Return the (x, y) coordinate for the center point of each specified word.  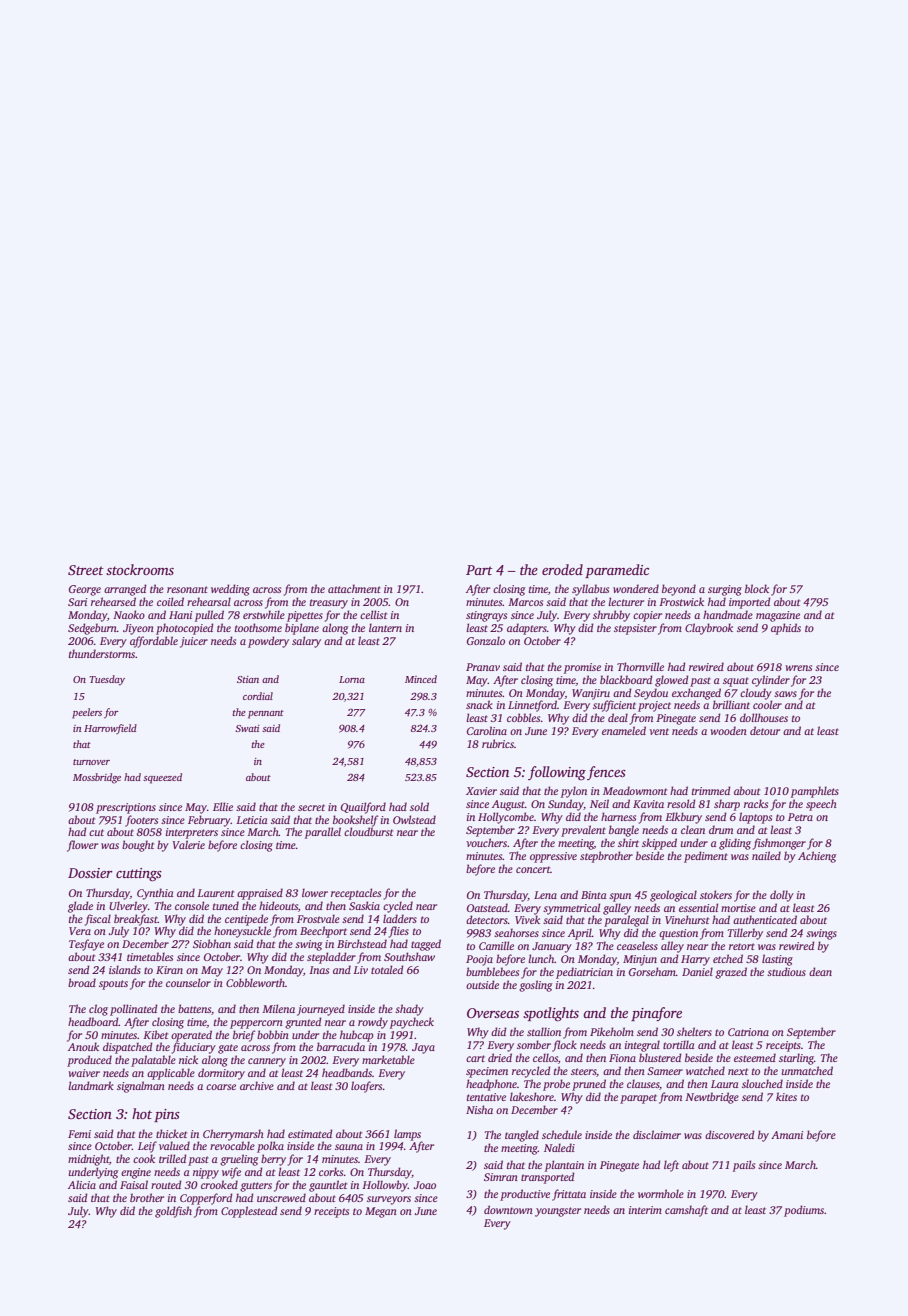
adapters (527, 629)
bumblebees (492, 971)
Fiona (622, 1058)
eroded (562, 569)
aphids (786, 629)
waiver (84, 1073)
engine (136, 1173)
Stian (248, 679)
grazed (731, 973)
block (757, 588)
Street (86, 570)
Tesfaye (86, 945)
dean (820, 971)
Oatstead (487, 907)
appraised (260, 894)
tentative (486, 1097)
